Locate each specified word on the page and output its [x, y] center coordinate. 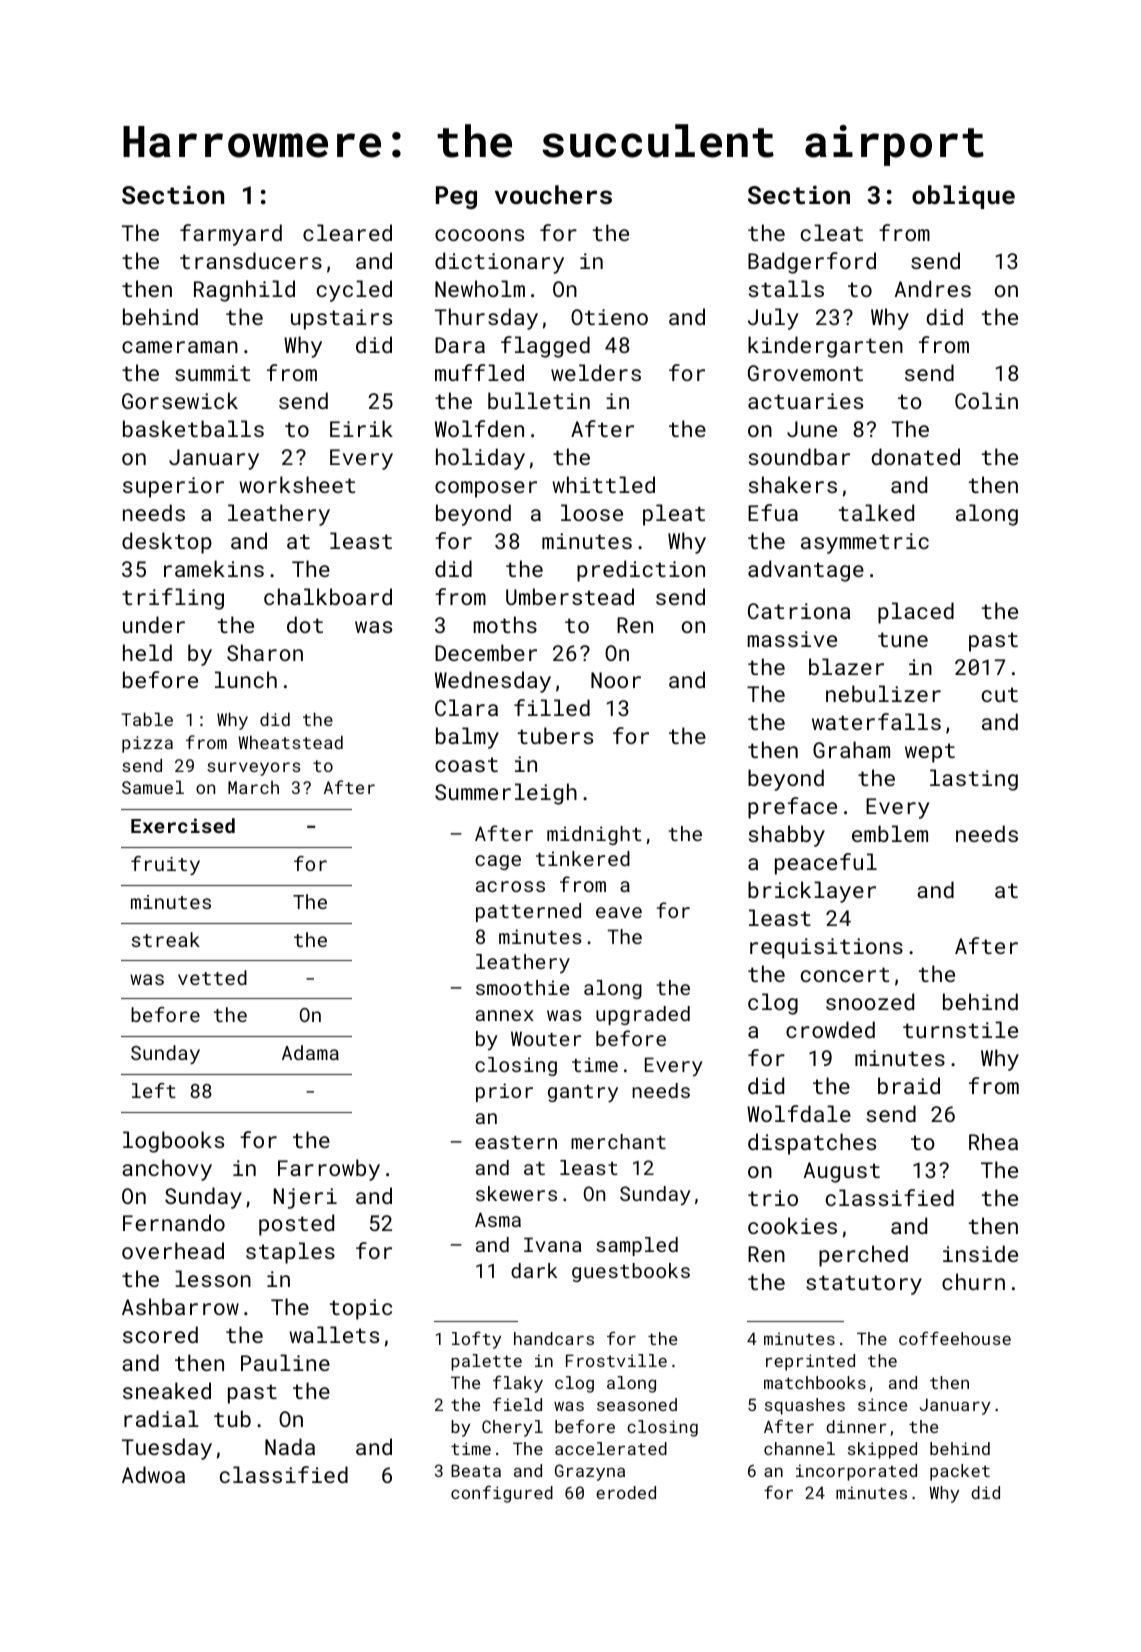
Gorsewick [180, 400]
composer [486, 489]
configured [502, 1494]
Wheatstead [291, 742]
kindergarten [825, 347]
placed [916, 613]
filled [552, 707]
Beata [476, 1470]
